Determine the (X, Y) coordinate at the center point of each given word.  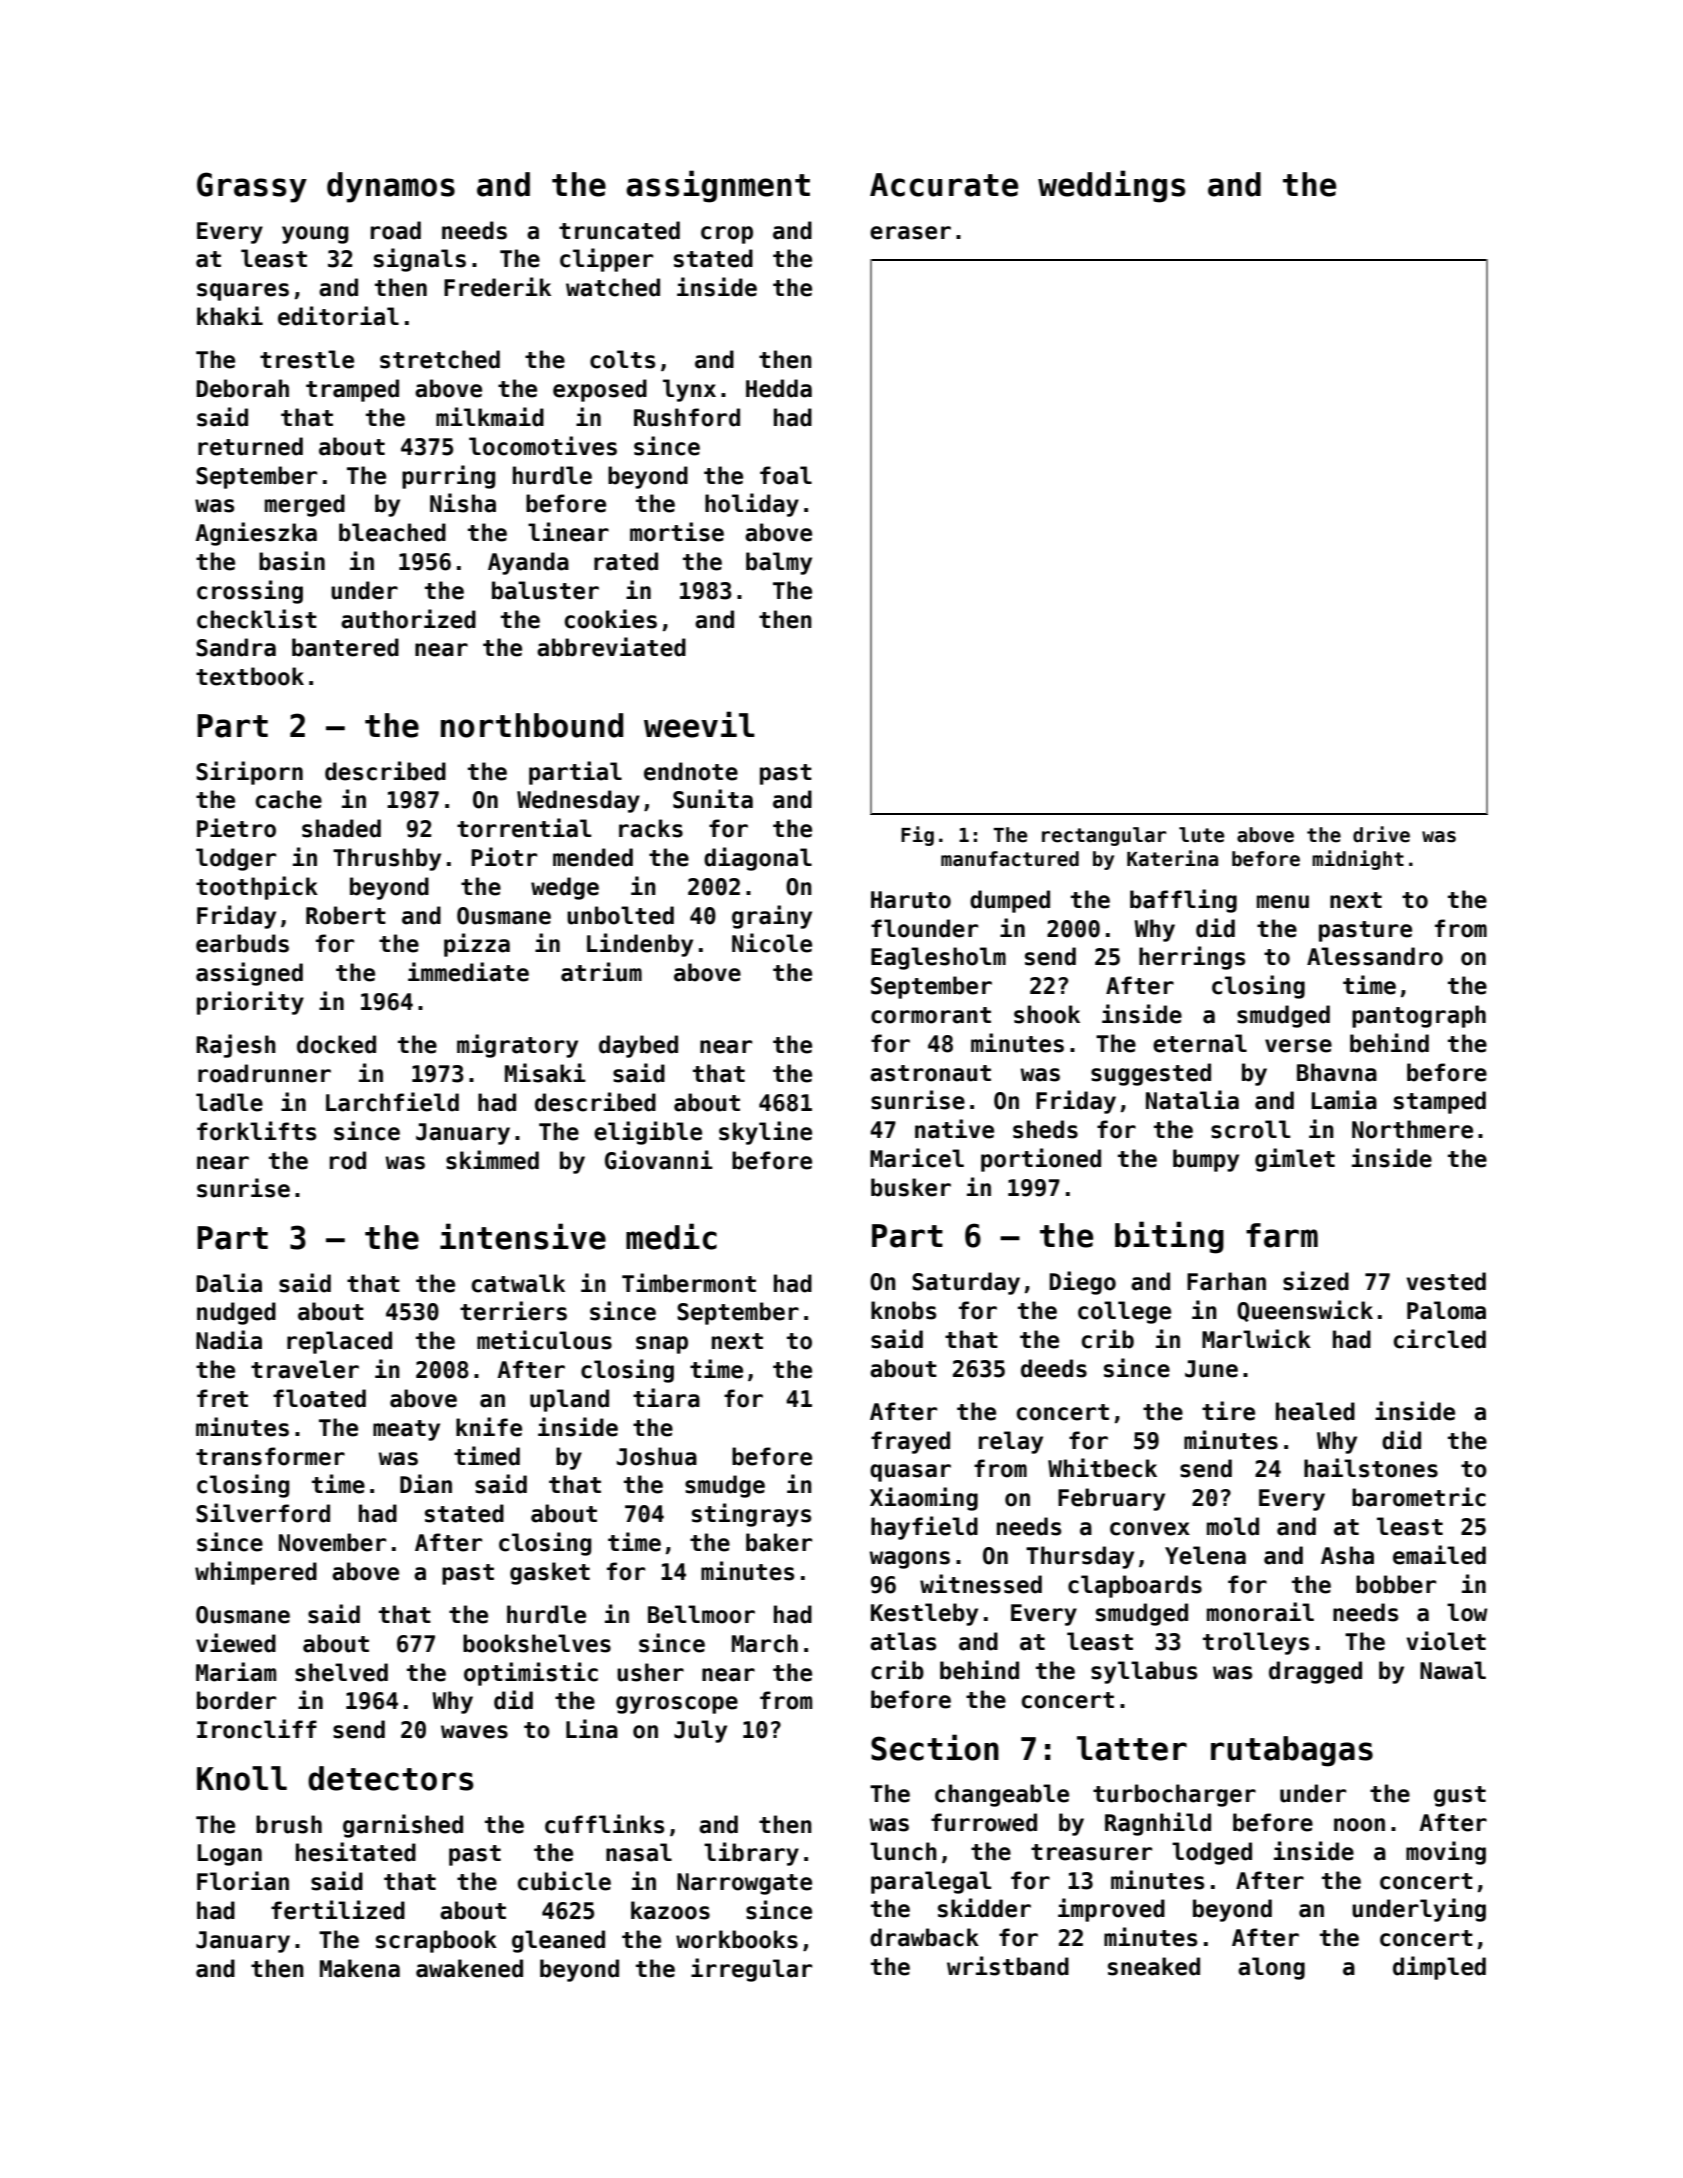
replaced (339, 1342)
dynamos (391, 187)
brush (289, 1824)
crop (727, 235)
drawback (924, 1937)
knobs (903, 1310)
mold (1233, 1526)
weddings (1112, 186)
